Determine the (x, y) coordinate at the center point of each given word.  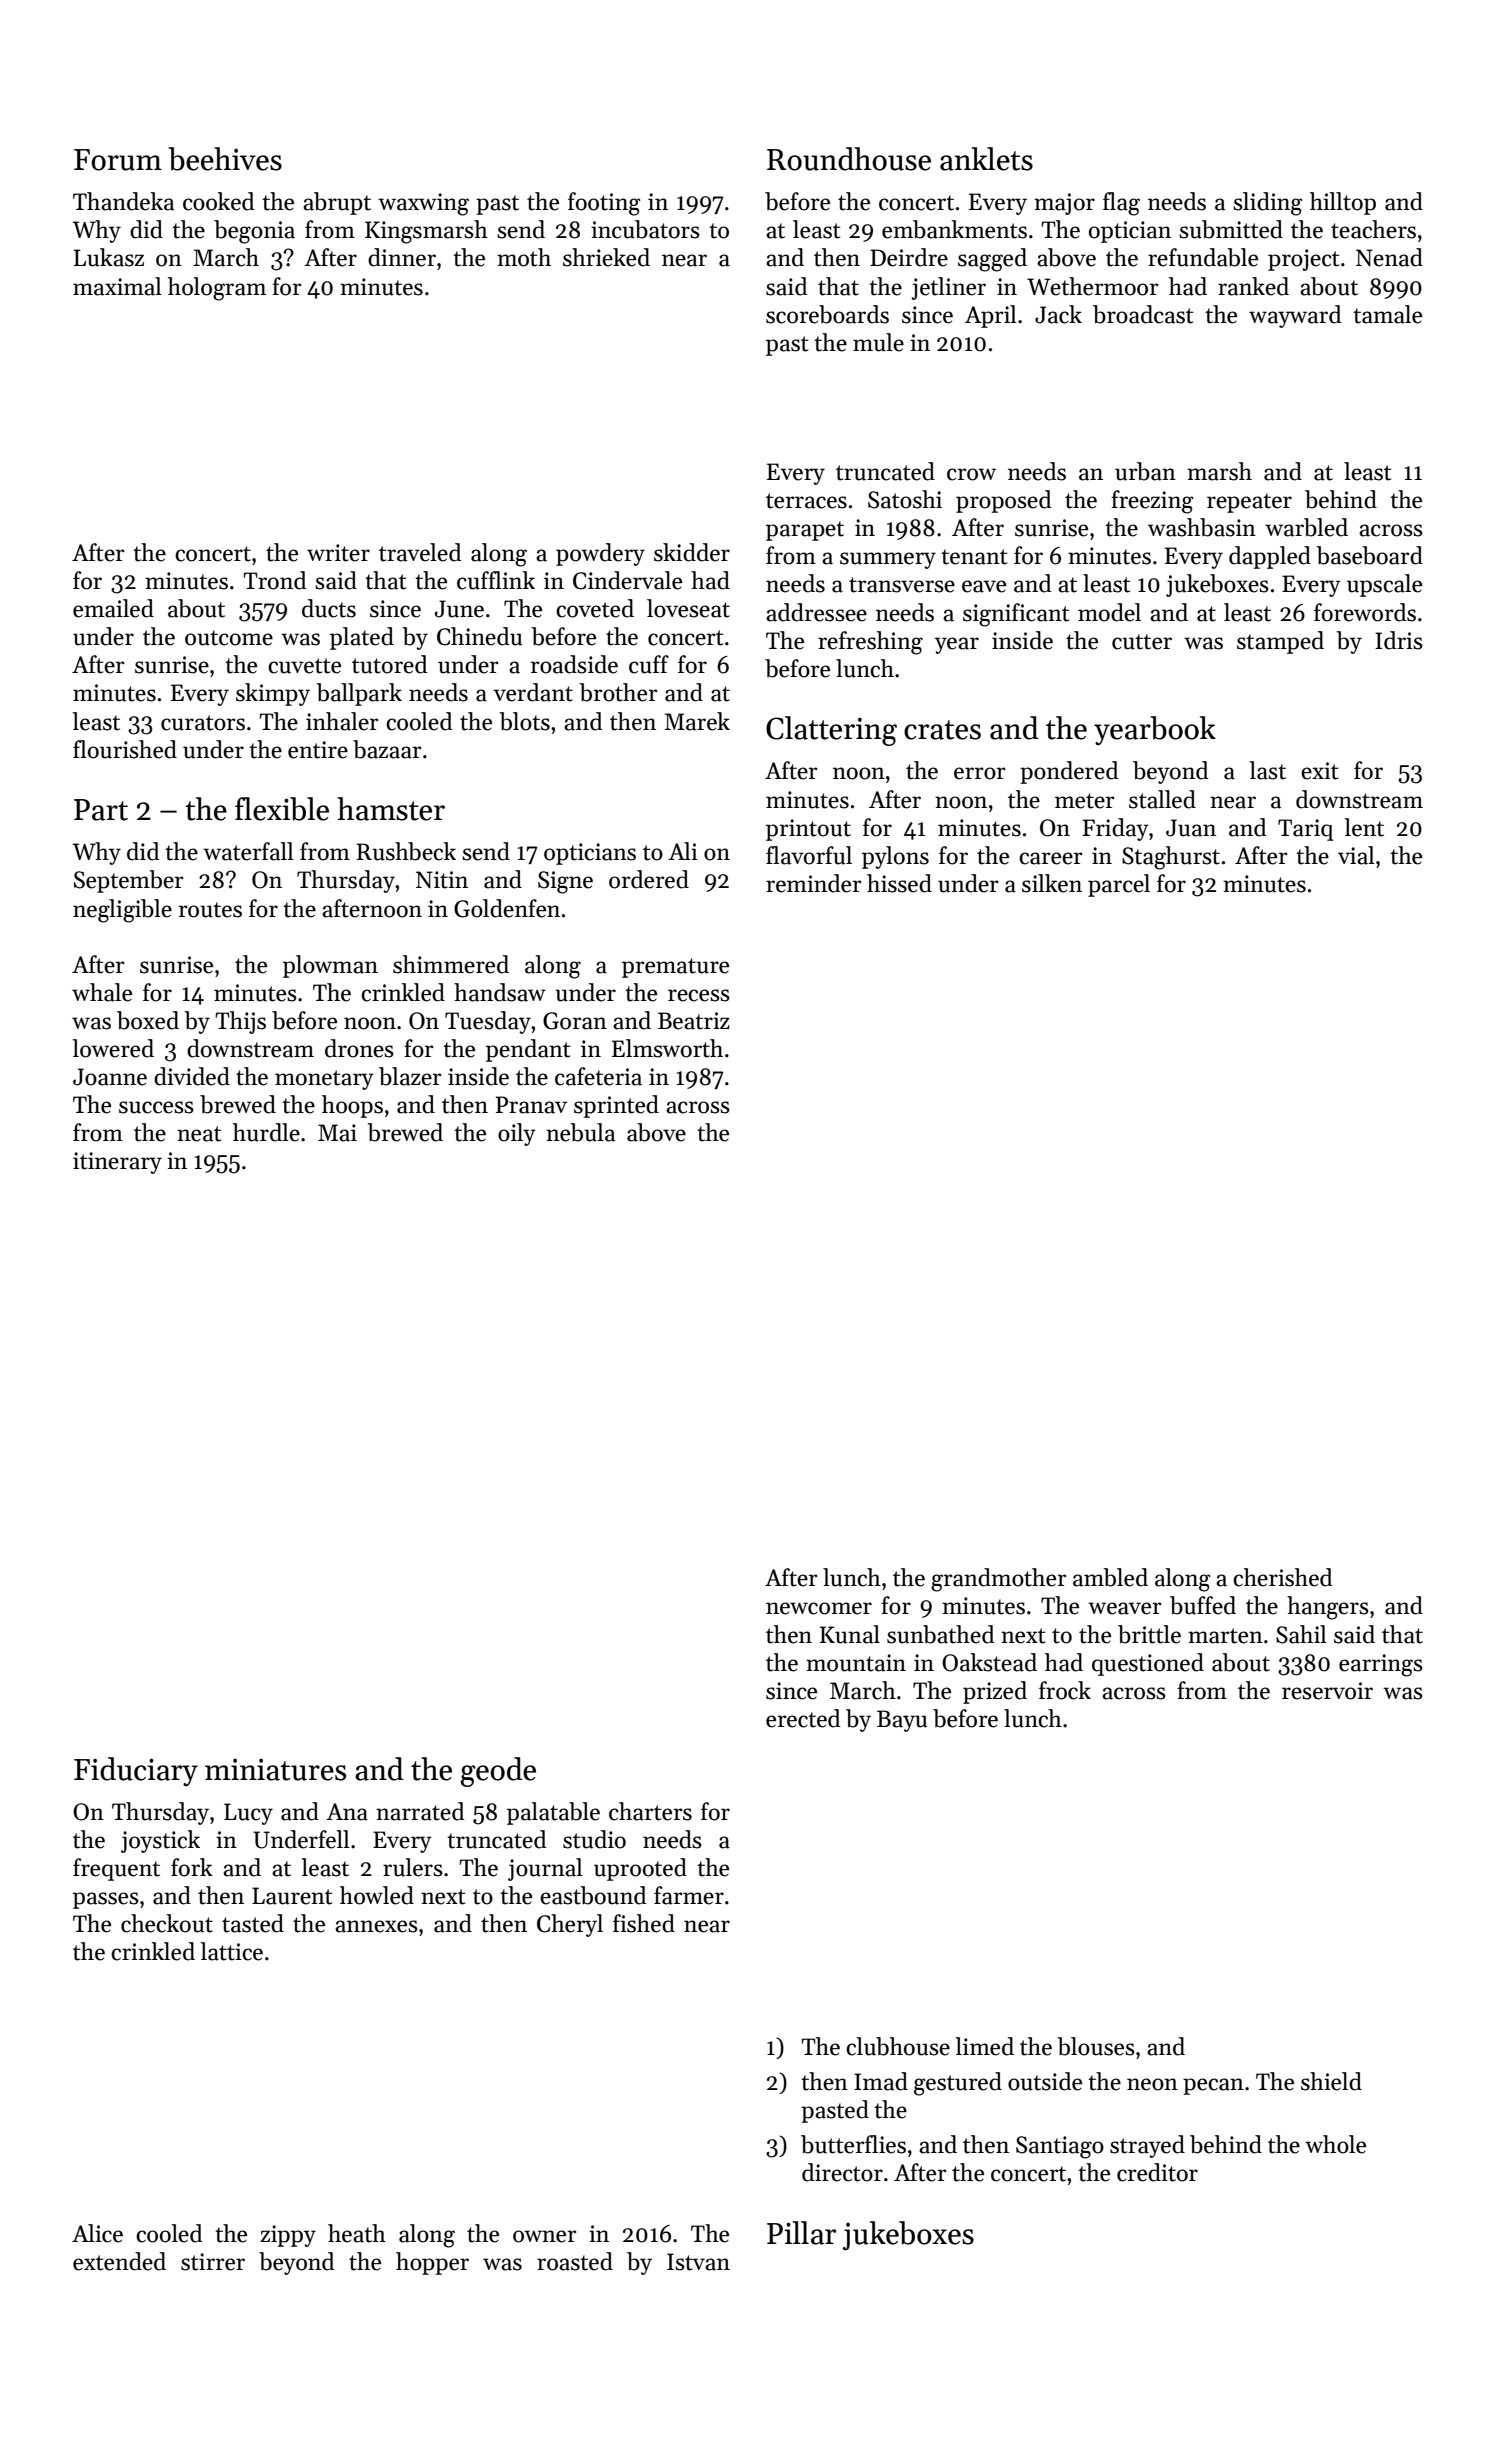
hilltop (1343, 203)
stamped (1280, 642)
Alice (97, 2233)
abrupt (337, 203)
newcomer (819, 1608)
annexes (376, 1926)
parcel (1119, 885)
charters (650, 1811)
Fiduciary (136, 1771)
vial (1356, 855)
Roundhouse (849, 159)
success (156, 1107)
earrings (1381, 1665)
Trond (274, 580)
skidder (692, 552)
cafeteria (598, 1076)
